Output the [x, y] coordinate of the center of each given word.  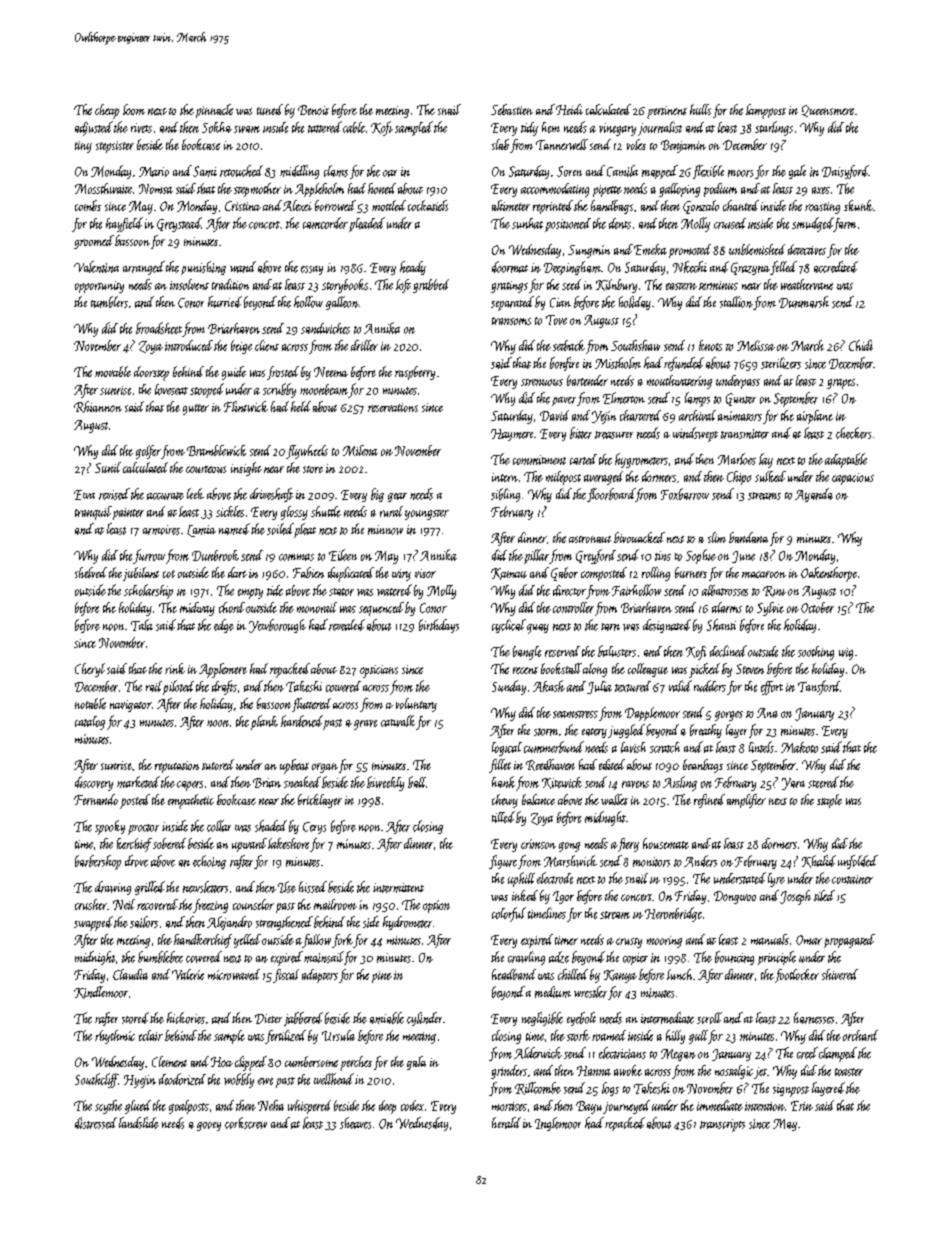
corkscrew [246, 1123]
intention [765, 1106]
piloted [178, 687]
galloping [679, 190]
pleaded [367, 224]
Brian [267, 783]
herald [506, 1123]
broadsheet [159, 328]
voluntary [416, 705]
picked [704, 670]
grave [365, 725]
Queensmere [828, 111]
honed [382, 188]
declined [728, 651]
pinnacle [214, 111]
